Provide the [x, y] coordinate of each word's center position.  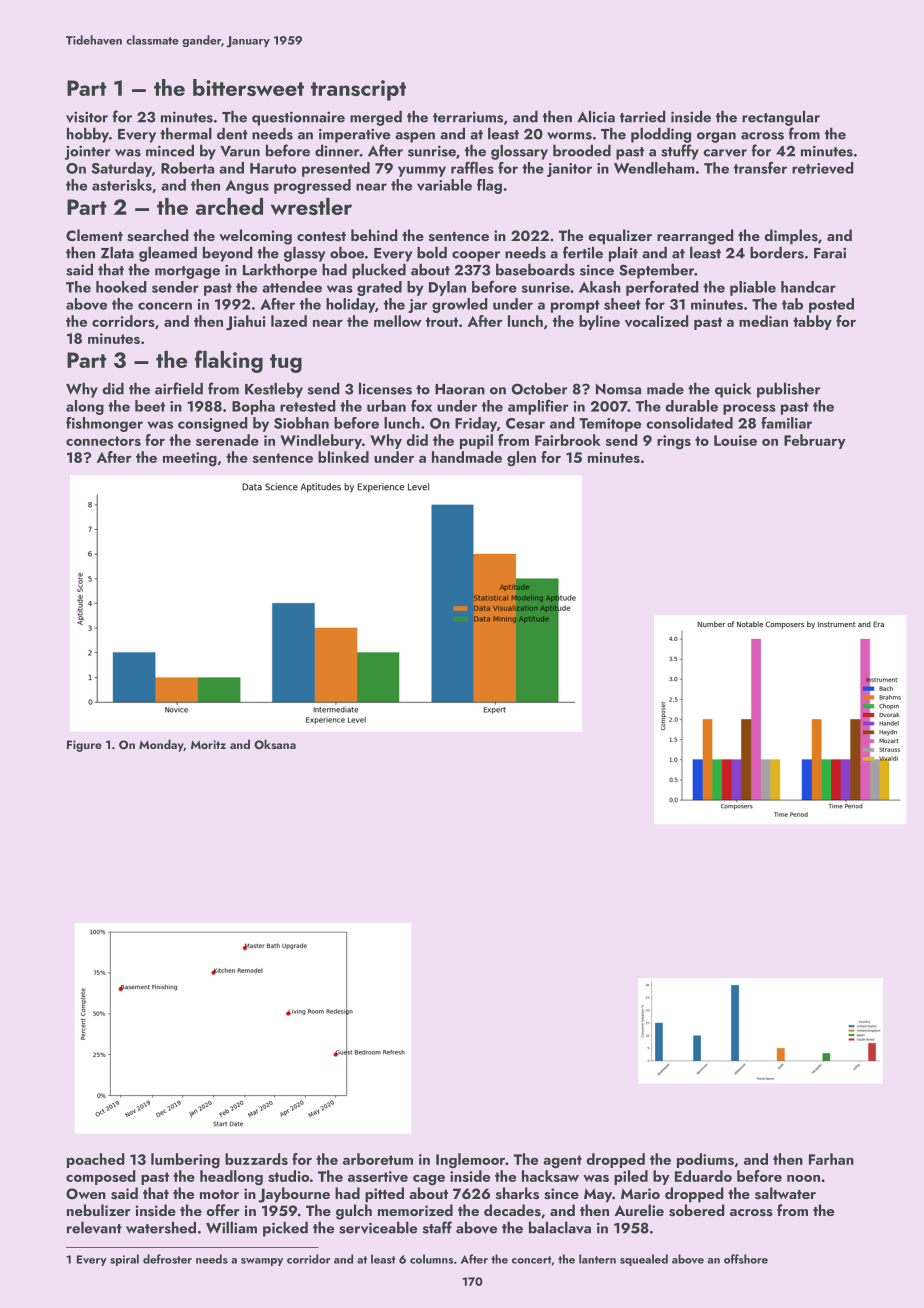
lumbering [185, 1161]
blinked [343, 457]
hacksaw [550, 1176]
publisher [788, 390]
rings [674, 442]
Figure [84, 746]
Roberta [187, 168]
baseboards [535, 269]
